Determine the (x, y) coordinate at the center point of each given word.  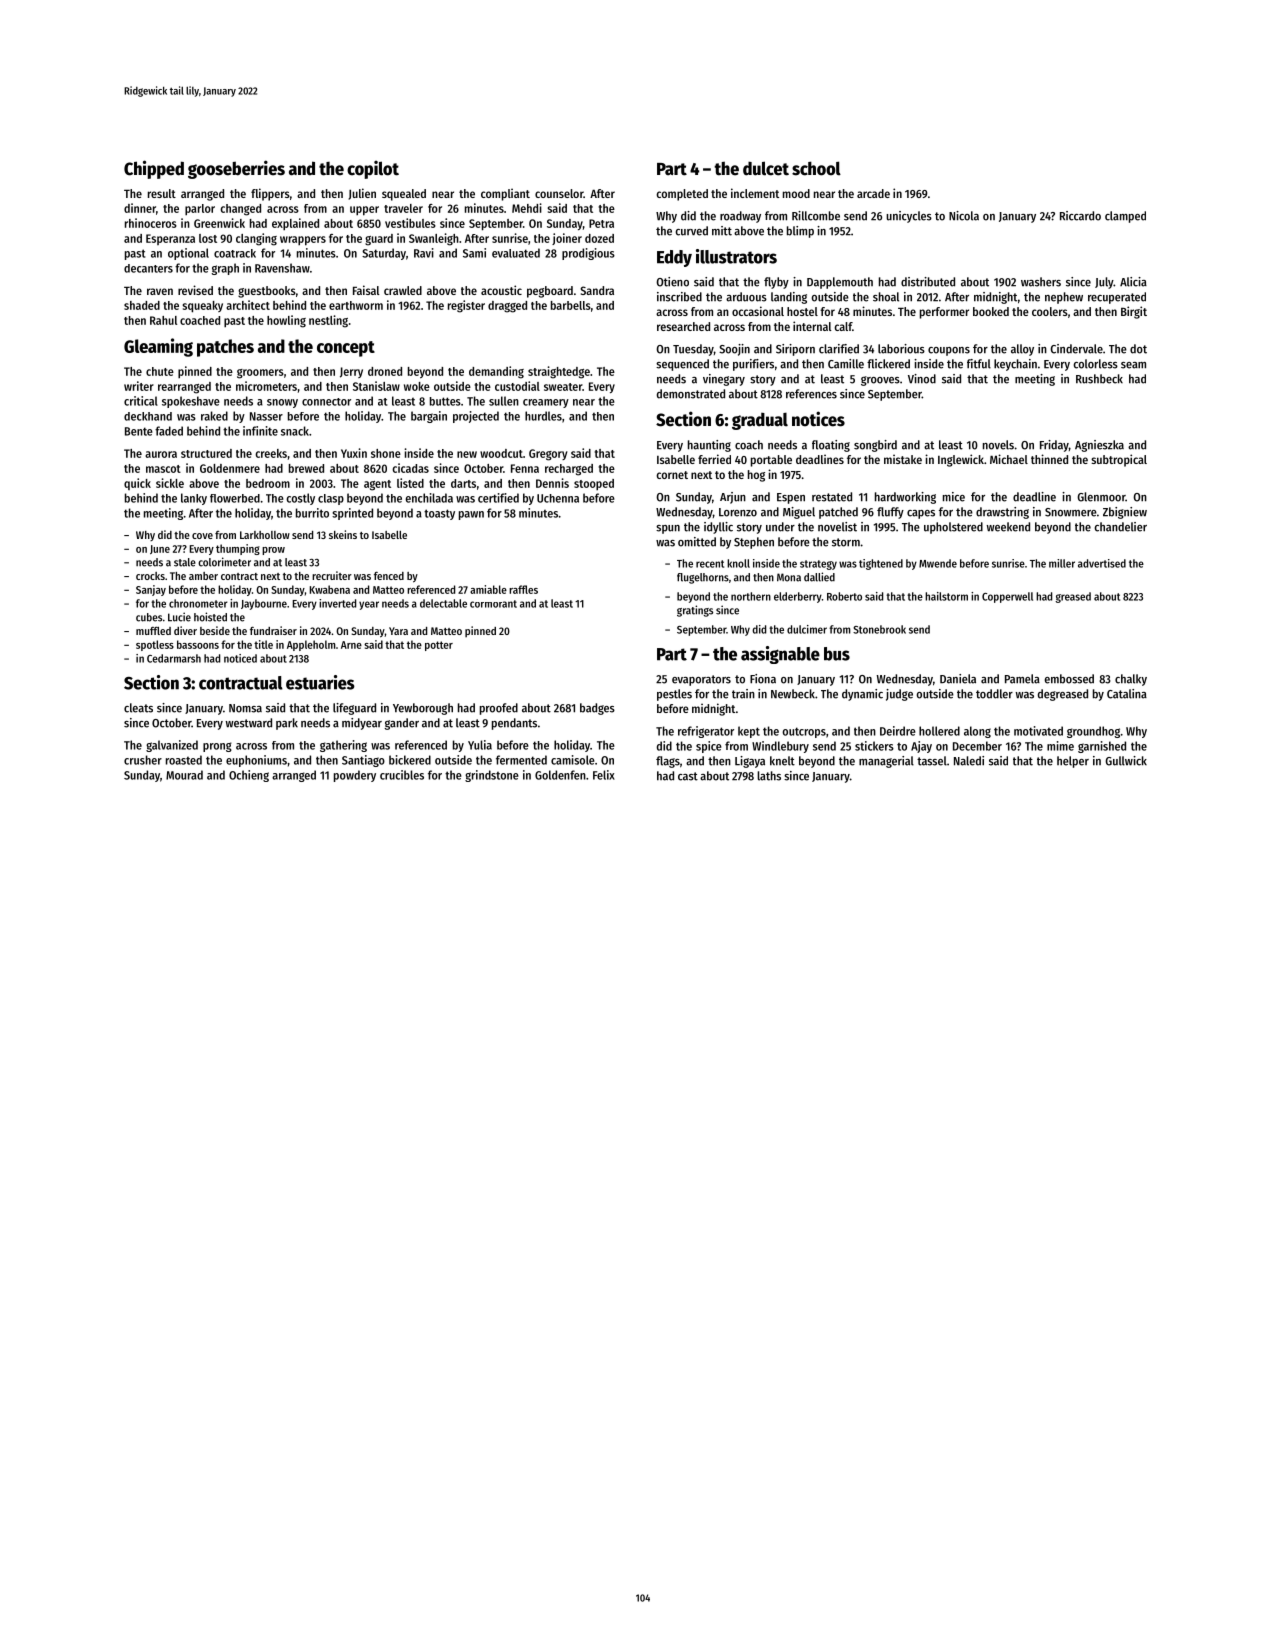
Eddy (674, 258)
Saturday (384, 254)
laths (769, 776)
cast (688, 776)
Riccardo (1080, 216)
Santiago (363, 761)
